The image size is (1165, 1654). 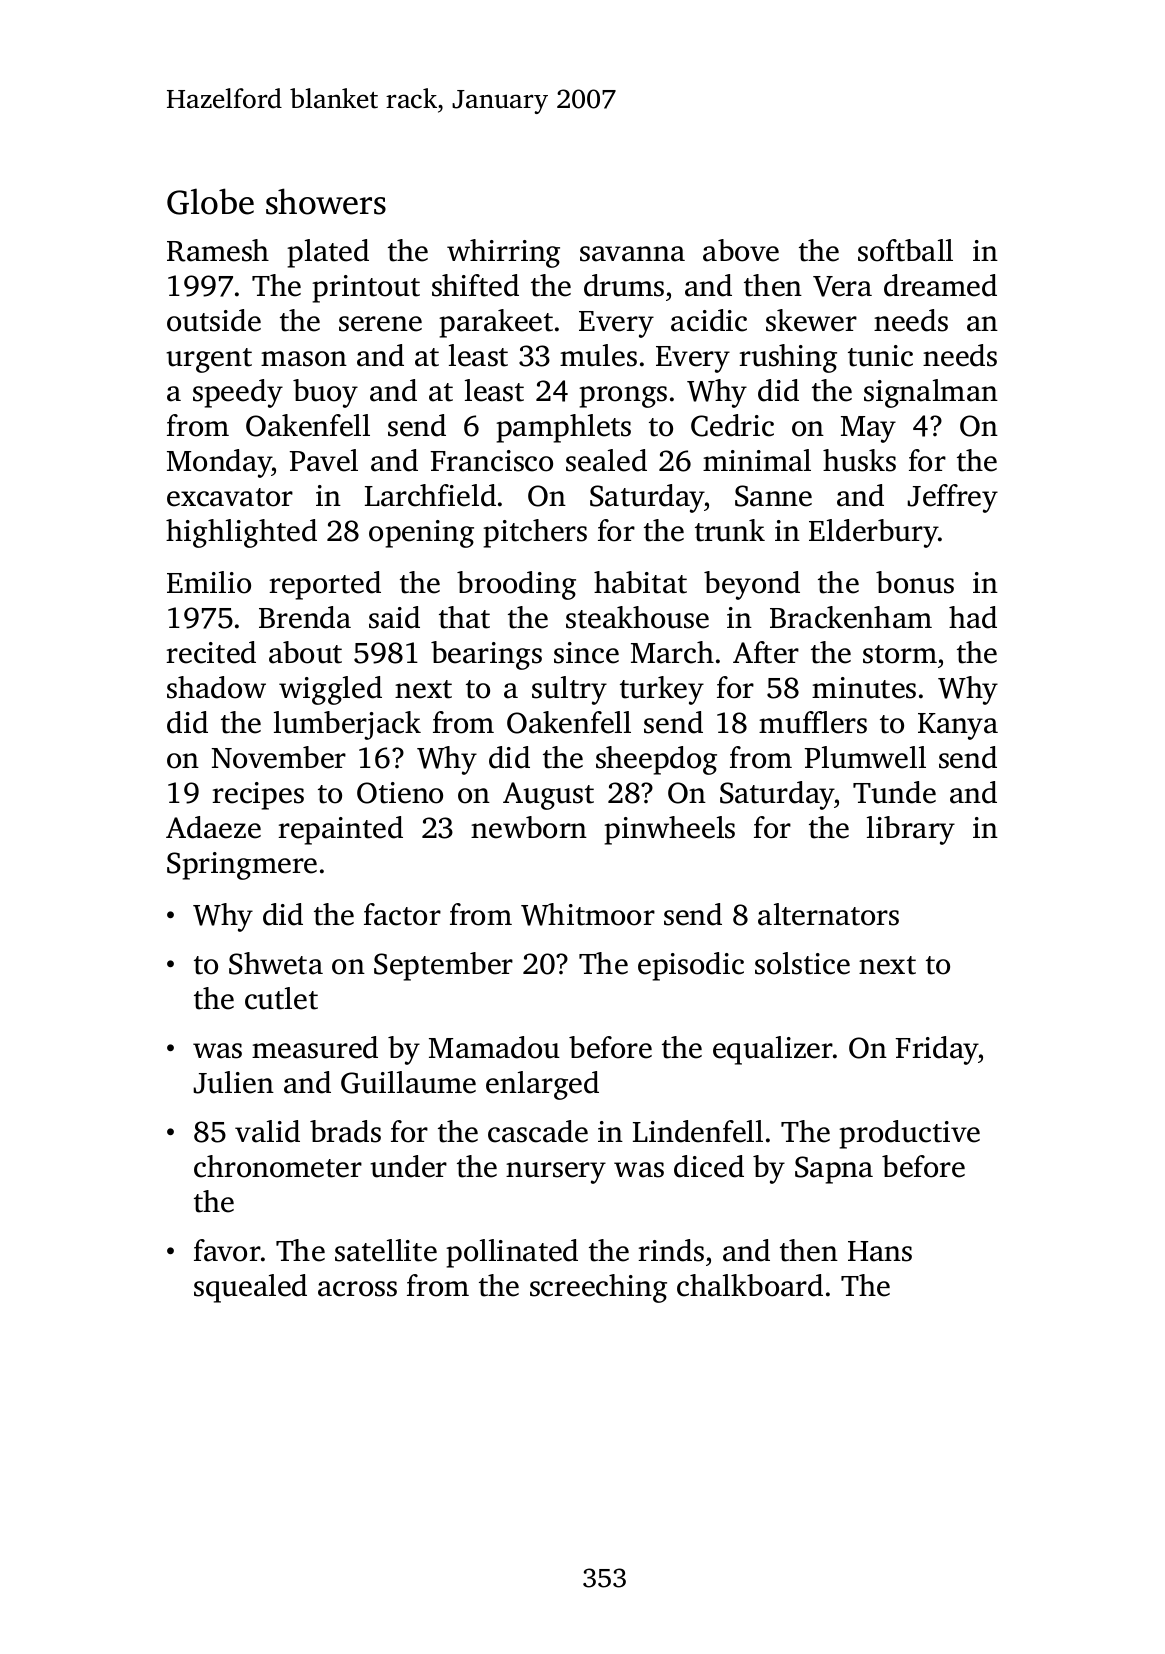 What do you see at coordinates (276, 963) in the screenshot?
I see `Shweta` at bounding box center [276, 963].
